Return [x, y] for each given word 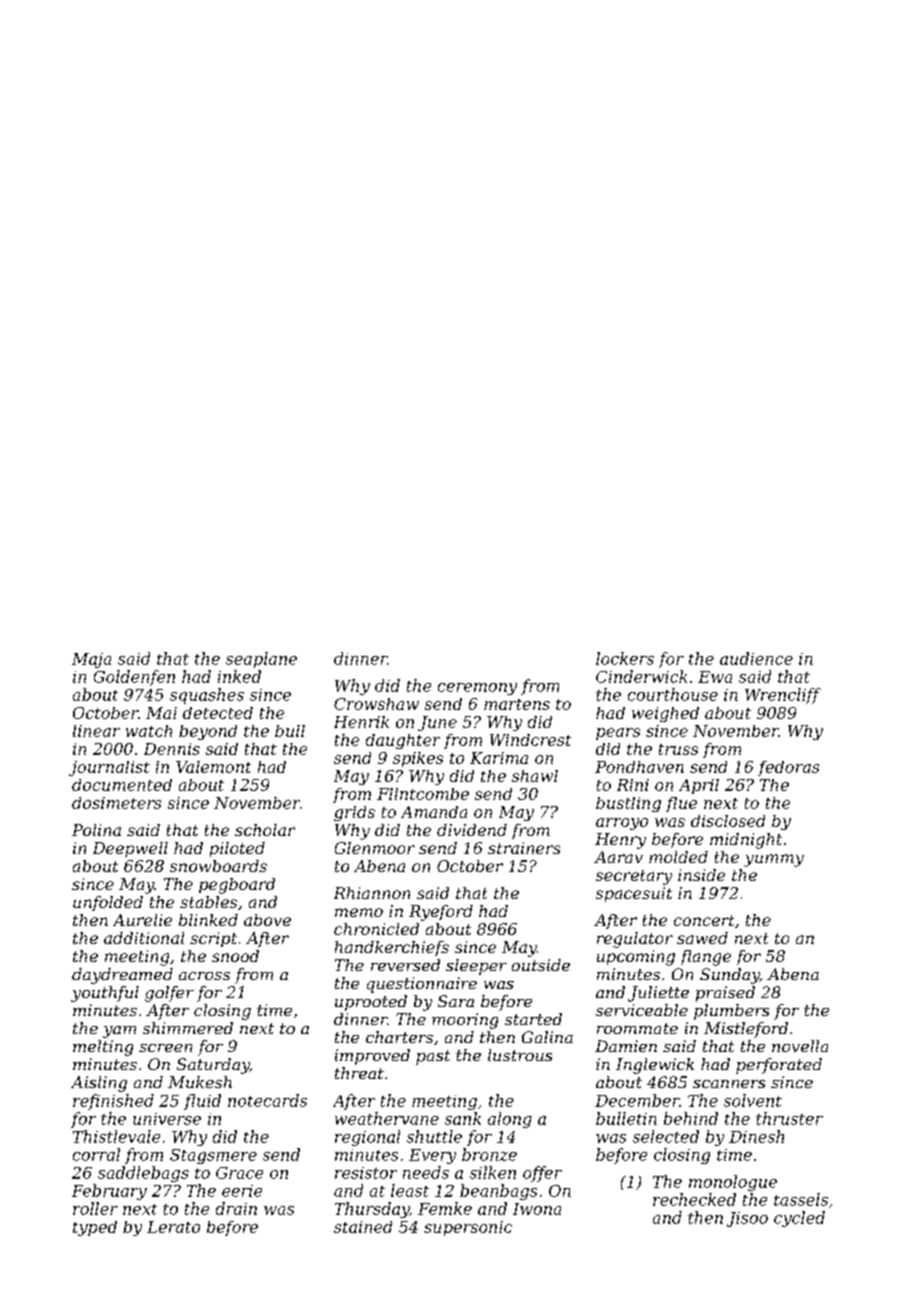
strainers [524, 848]
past [433, 1057]
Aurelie [142, 920]
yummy [774, 860]
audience [756, 658]
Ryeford [441, 913]
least [410, 1190]
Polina [96, 830]
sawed [702, 938]
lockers [625, 658]
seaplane [261, 660]
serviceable [642, 1010]
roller [95, 1208]
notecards [267, 1100]
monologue [733, 1183]
